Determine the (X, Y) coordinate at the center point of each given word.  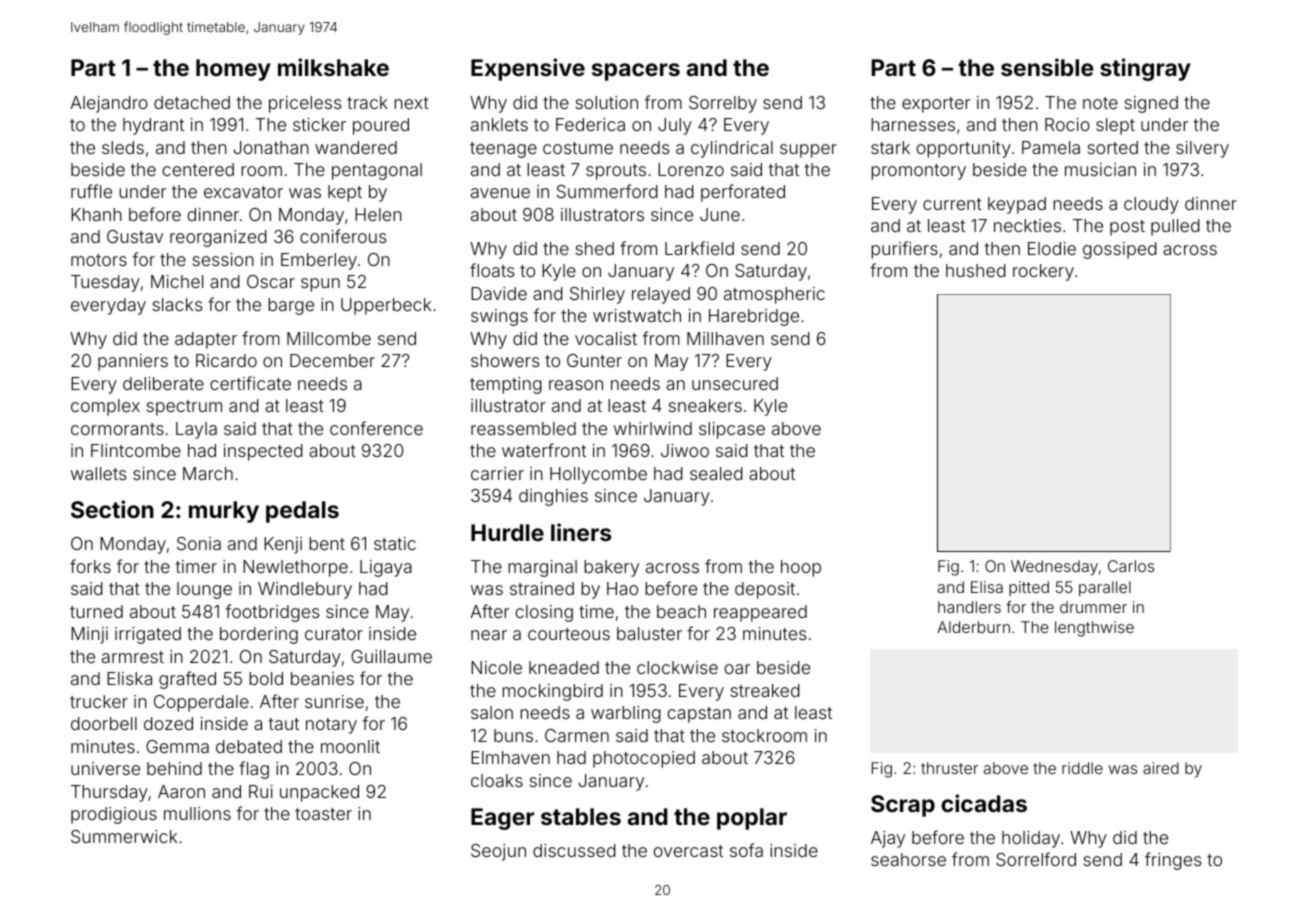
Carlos (1131, 566)
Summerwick (124, 836)
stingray (1145, 69)
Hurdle (507, 532)
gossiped (1120, 250)
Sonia (199, 543)
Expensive (528, 69)
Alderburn (973, 627)
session (223, 259)
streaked (765, 690)
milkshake (333, 67)
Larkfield (699, 248)
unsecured (735, 383)
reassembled (523, 428)
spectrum (184, 408)
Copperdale (201, 703)
